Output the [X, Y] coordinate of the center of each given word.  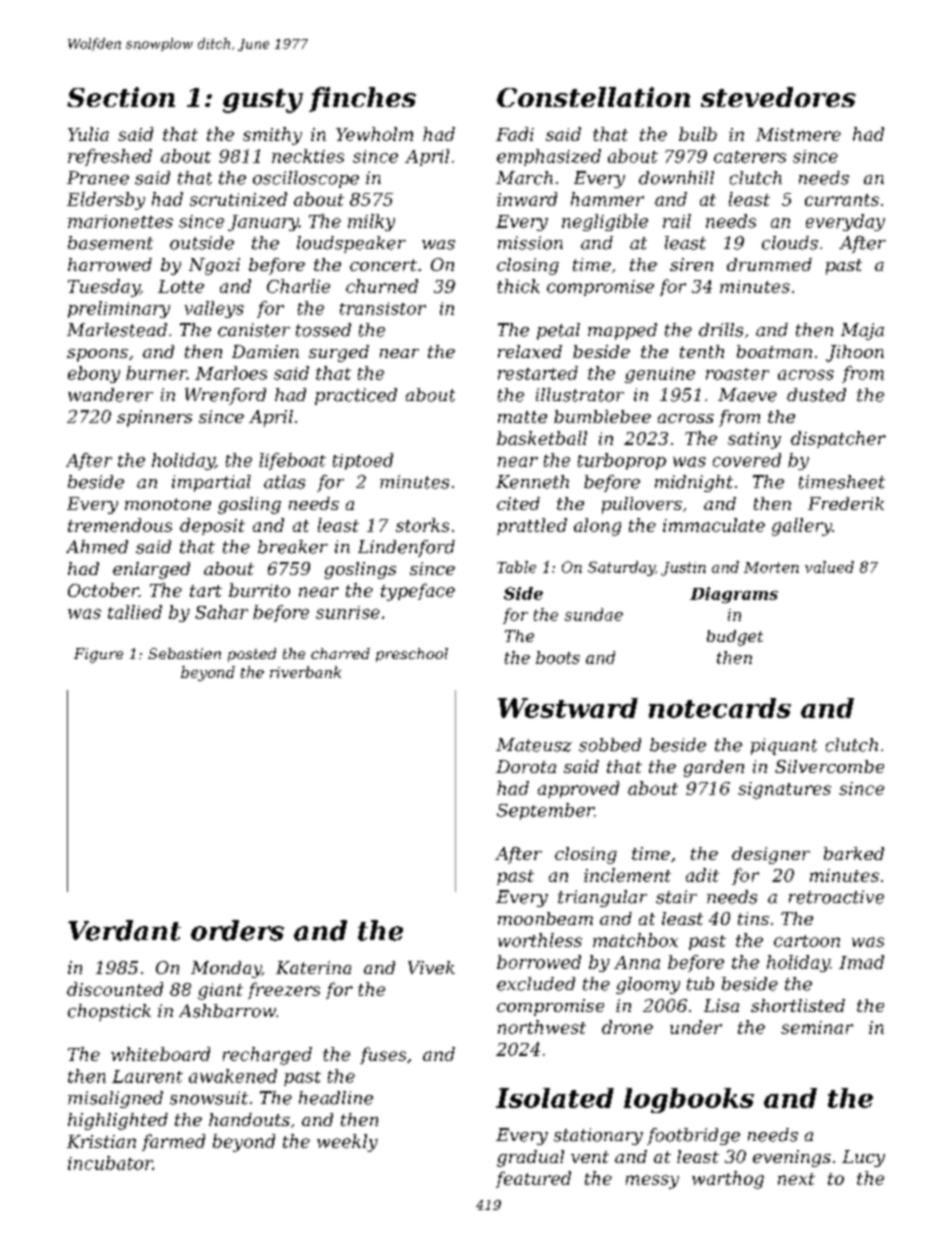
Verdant [124, 930]
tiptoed [363, 461]
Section [121, 97]
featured [533, 1179]
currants [842, 200]
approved [578, 789]
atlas [284, 482]
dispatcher [838, 439]
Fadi [515, 134]
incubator [110, 1163]
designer [771, 855]
